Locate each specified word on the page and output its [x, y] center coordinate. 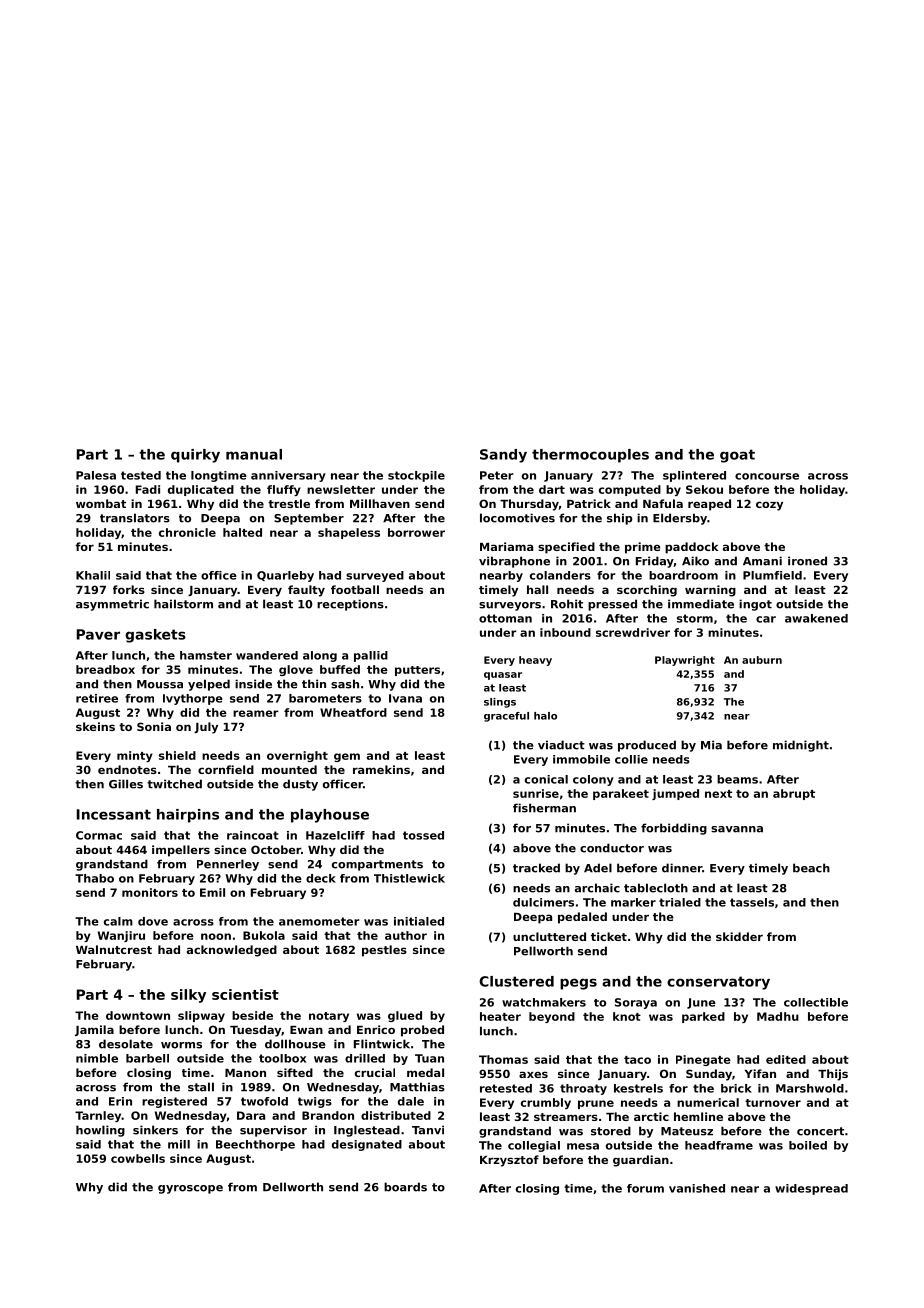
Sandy [503, 456]
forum [645, 1188]
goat [737, 456]
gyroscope [190, 1189]
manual [254, 454]
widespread [811, 1189]
